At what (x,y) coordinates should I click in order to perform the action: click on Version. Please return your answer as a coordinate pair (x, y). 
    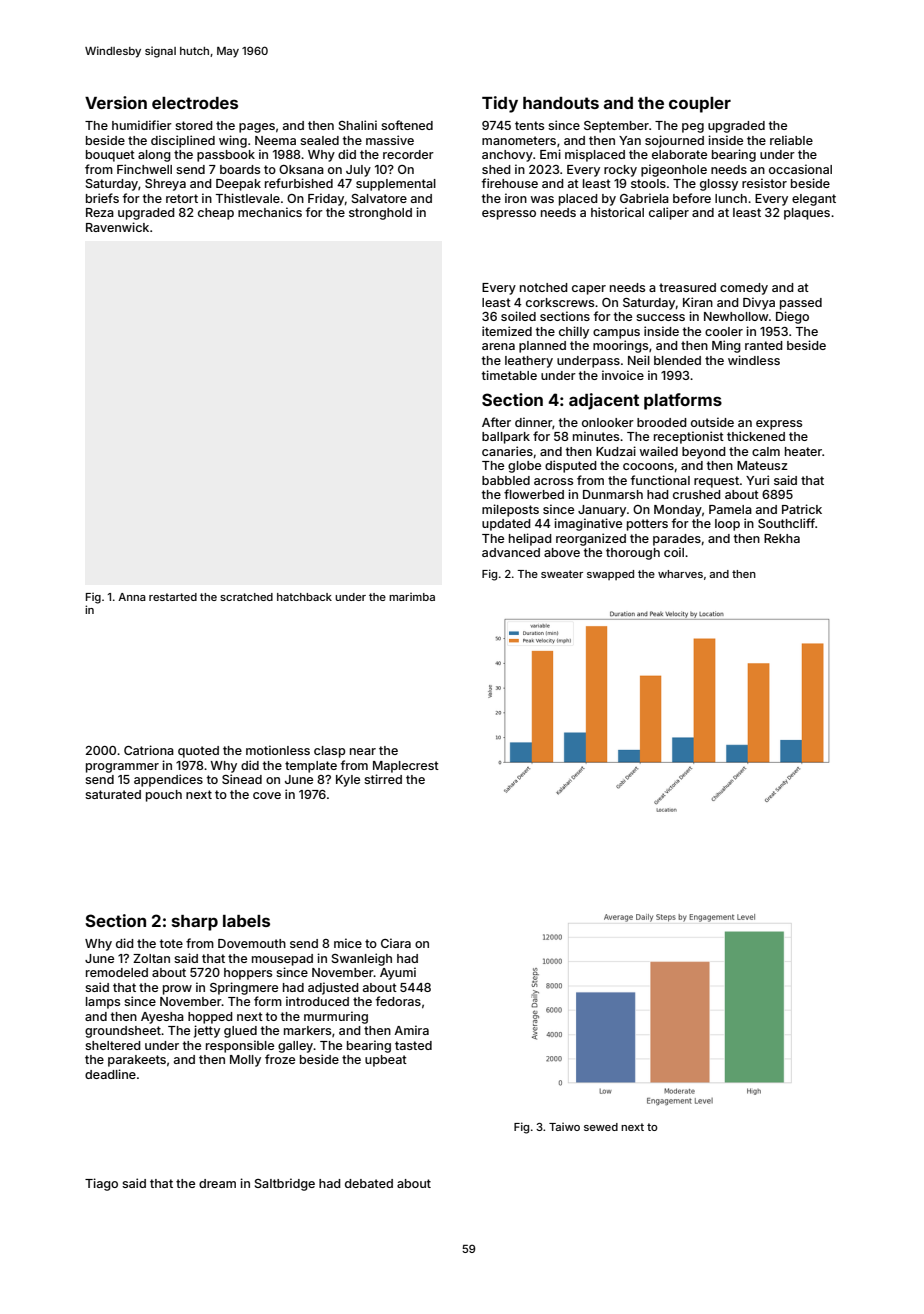
    Looking at the image, I should click on (116, 102).
